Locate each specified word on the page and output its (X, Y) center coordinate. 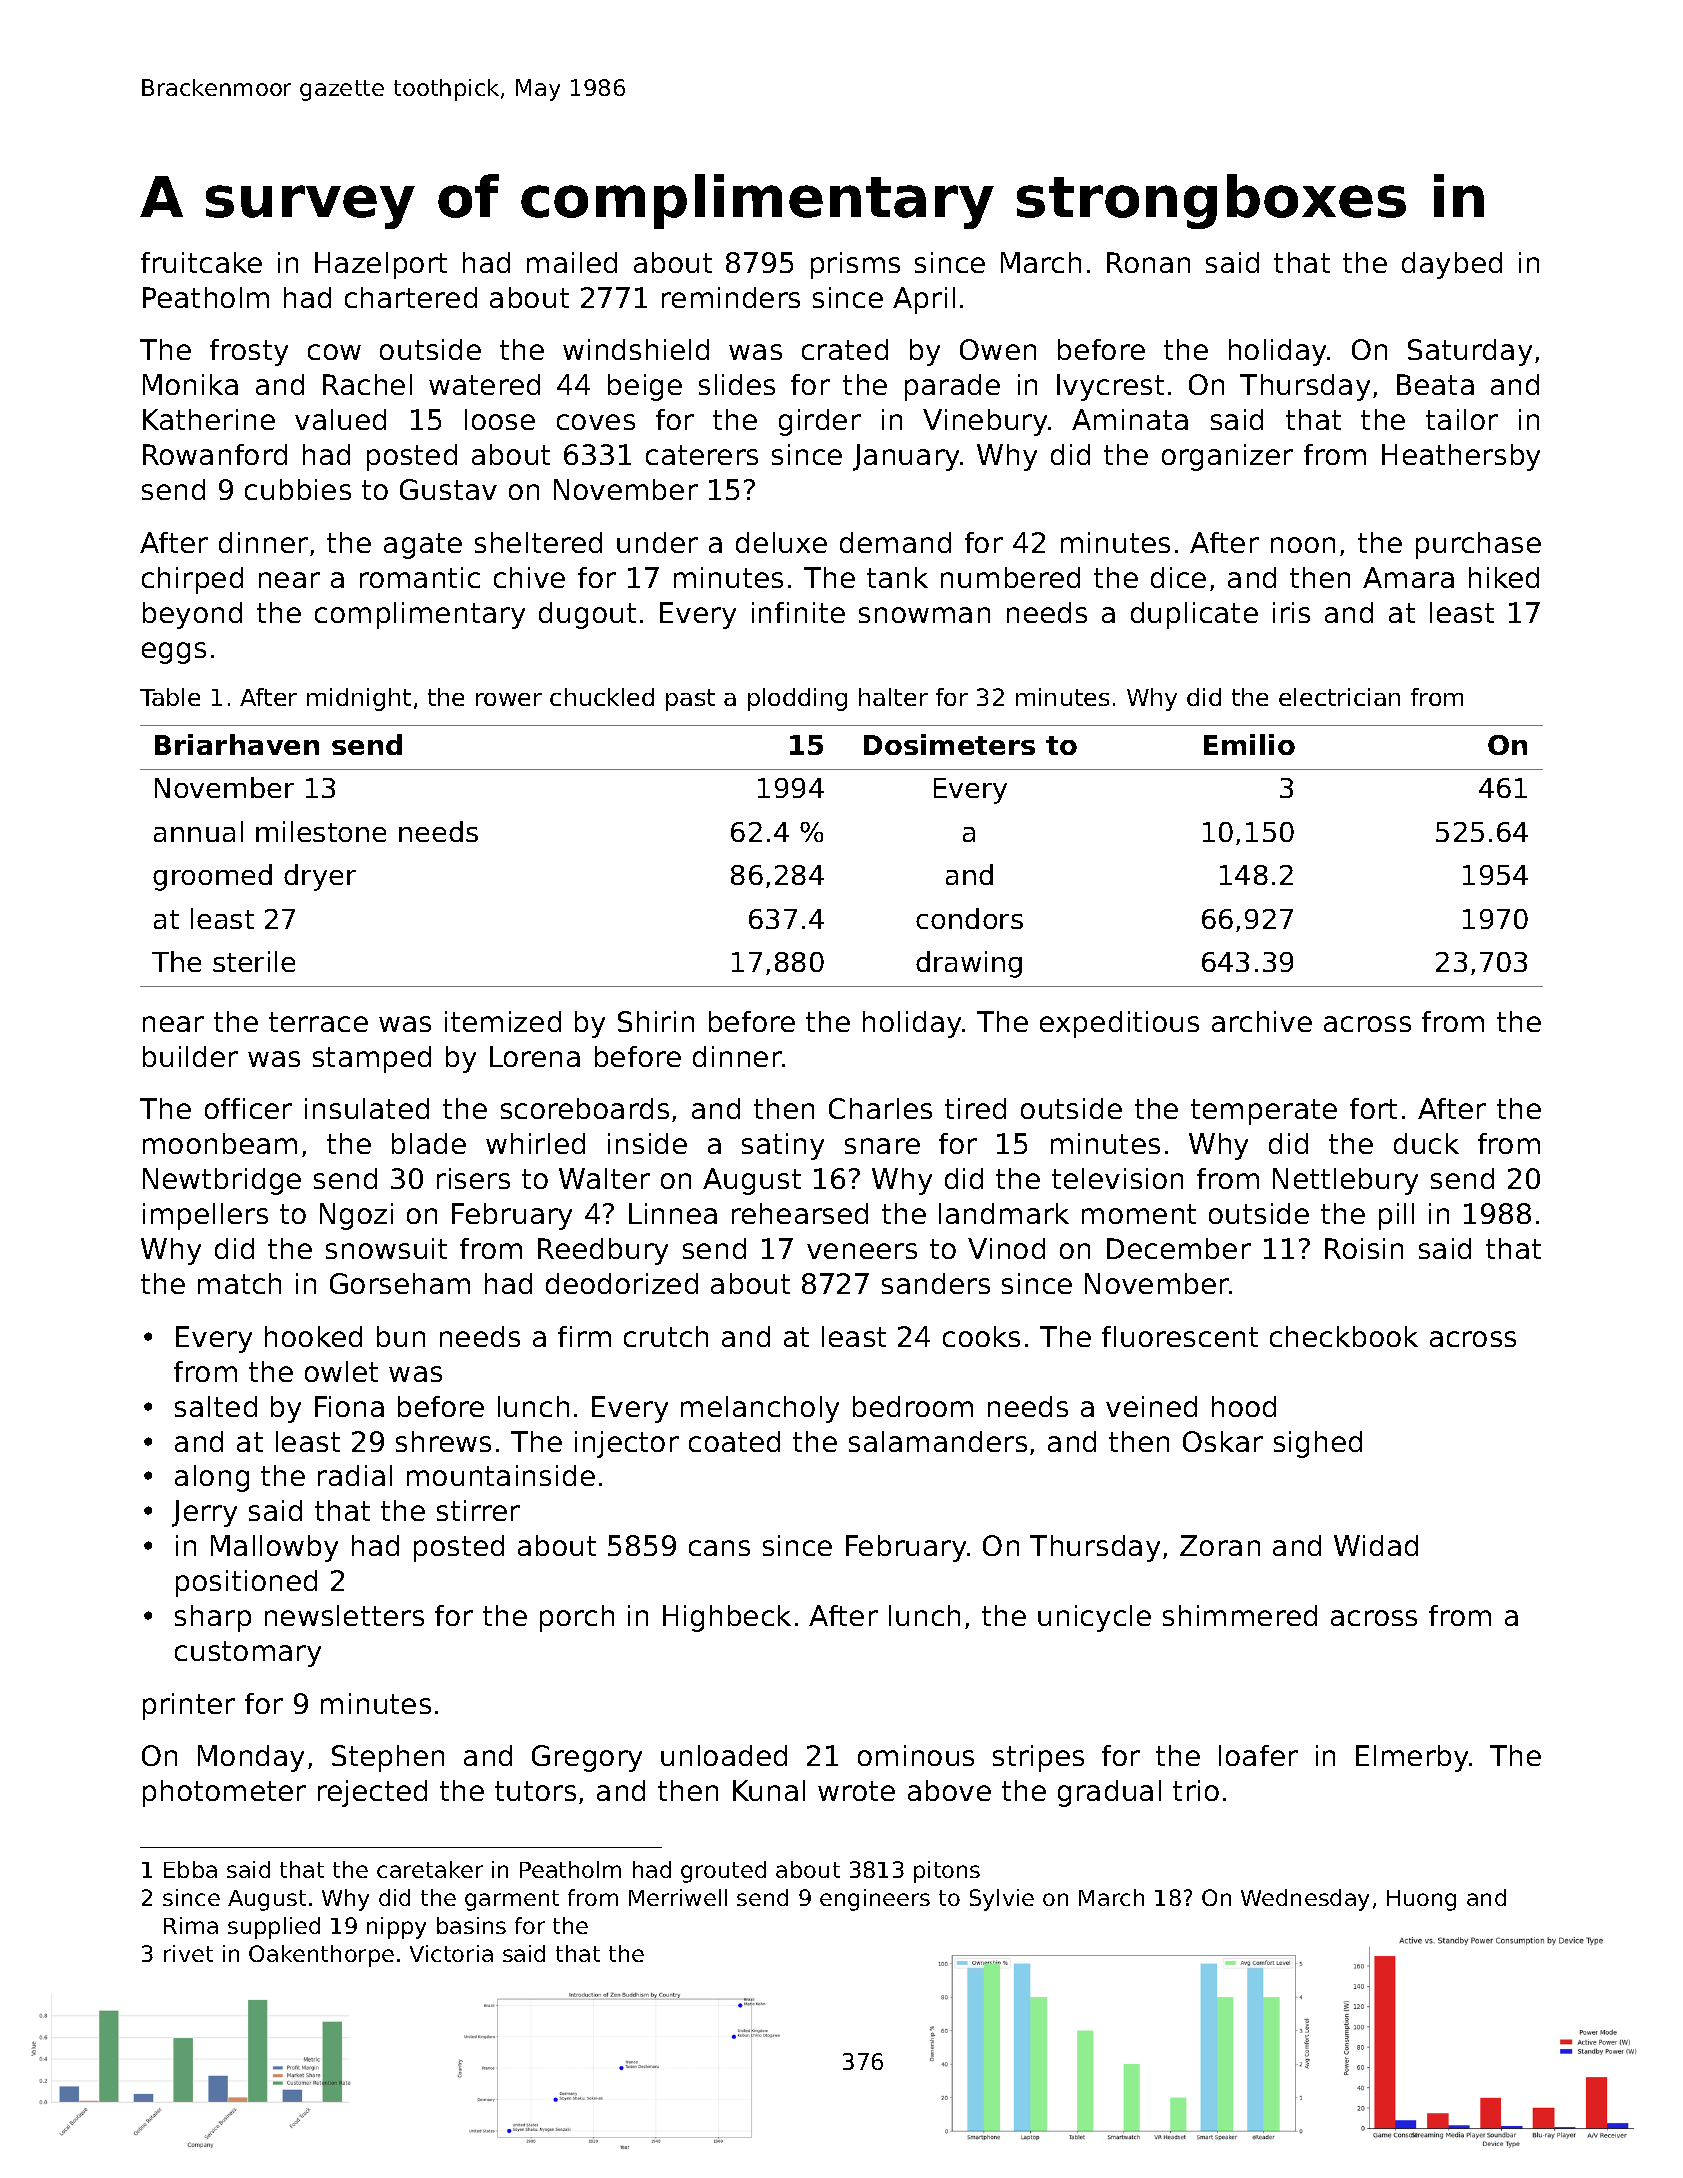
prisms (855, 265)
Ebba (190, 1869)
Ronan (1148, 262)
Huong (1421, 1900)
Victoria (451, 1953)
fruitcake (201, 262)
